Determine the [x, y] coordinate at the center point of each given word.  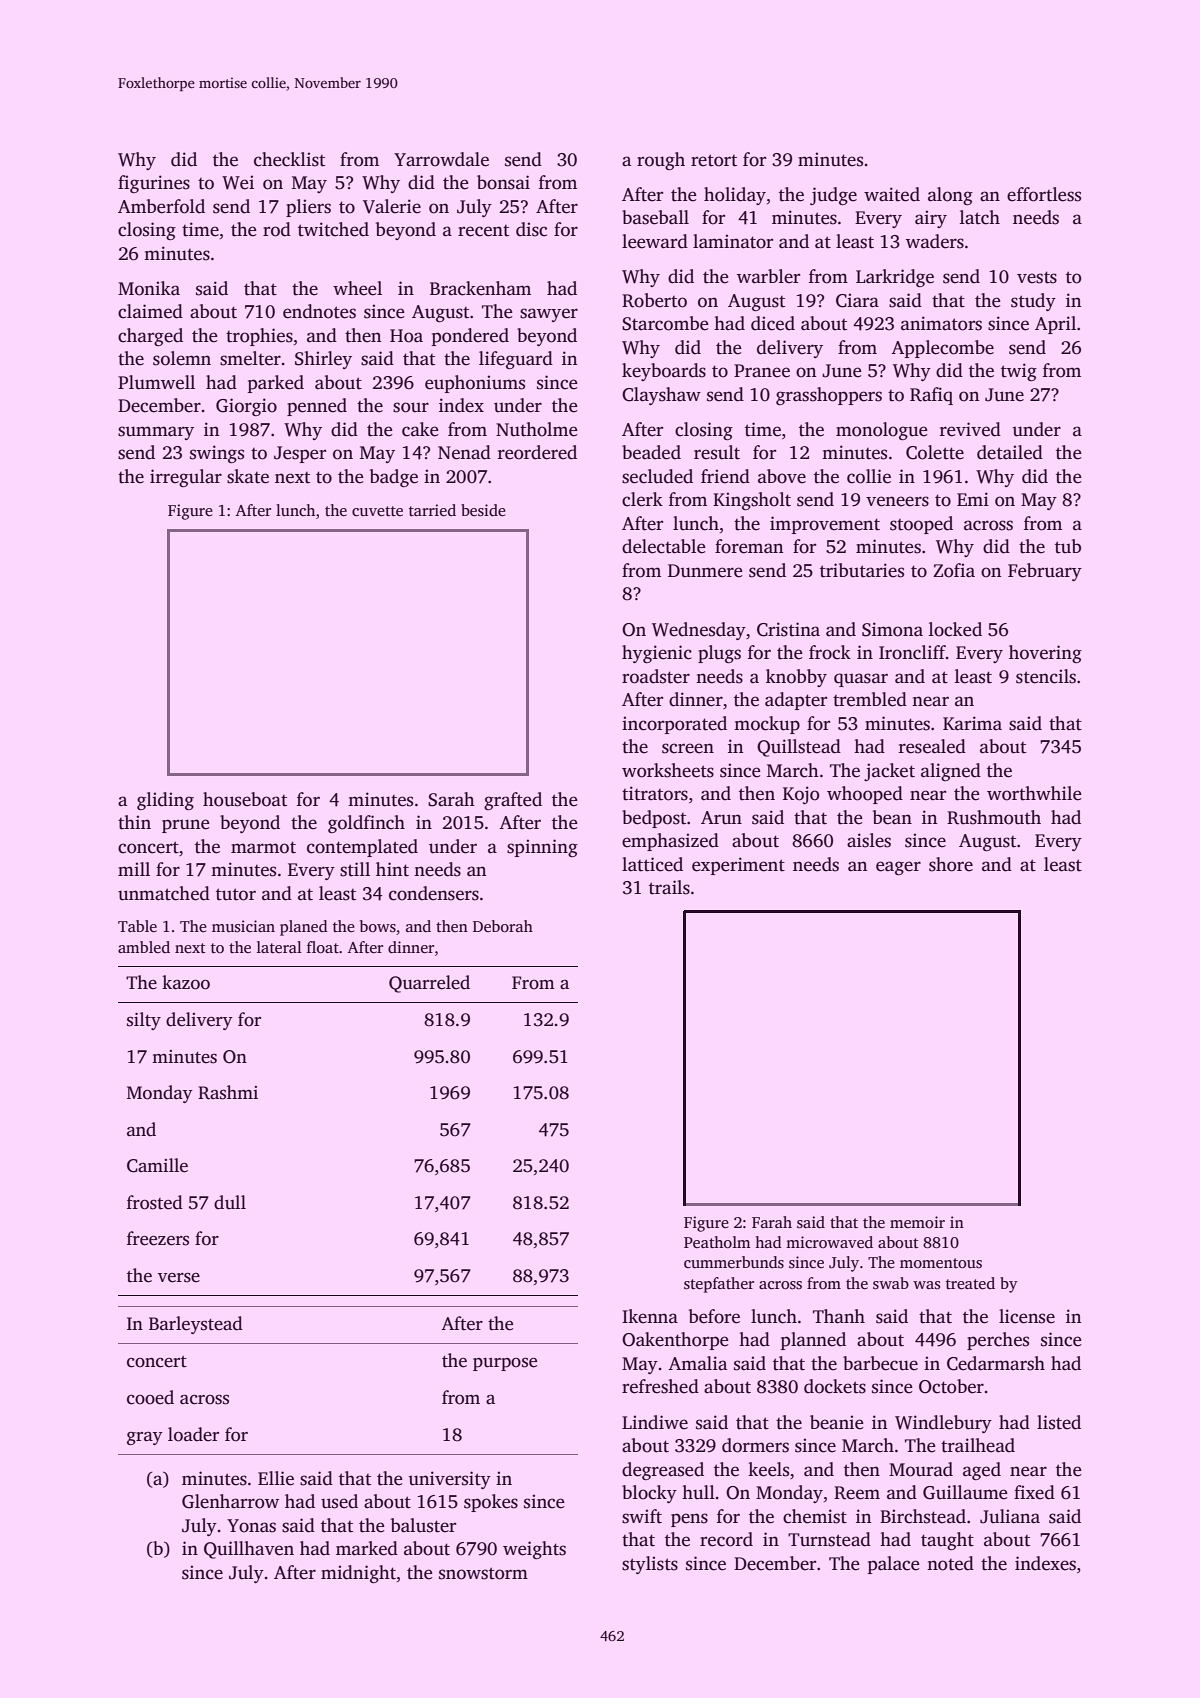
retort [714, 160]
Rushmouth [994, 817]
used [339, 1501]
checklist [289, 159]
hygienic [657, 654]
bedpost [654, 819]
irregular [186, 478]
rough [661, 161]
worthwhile [1034, 793]
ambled [144, 947]
